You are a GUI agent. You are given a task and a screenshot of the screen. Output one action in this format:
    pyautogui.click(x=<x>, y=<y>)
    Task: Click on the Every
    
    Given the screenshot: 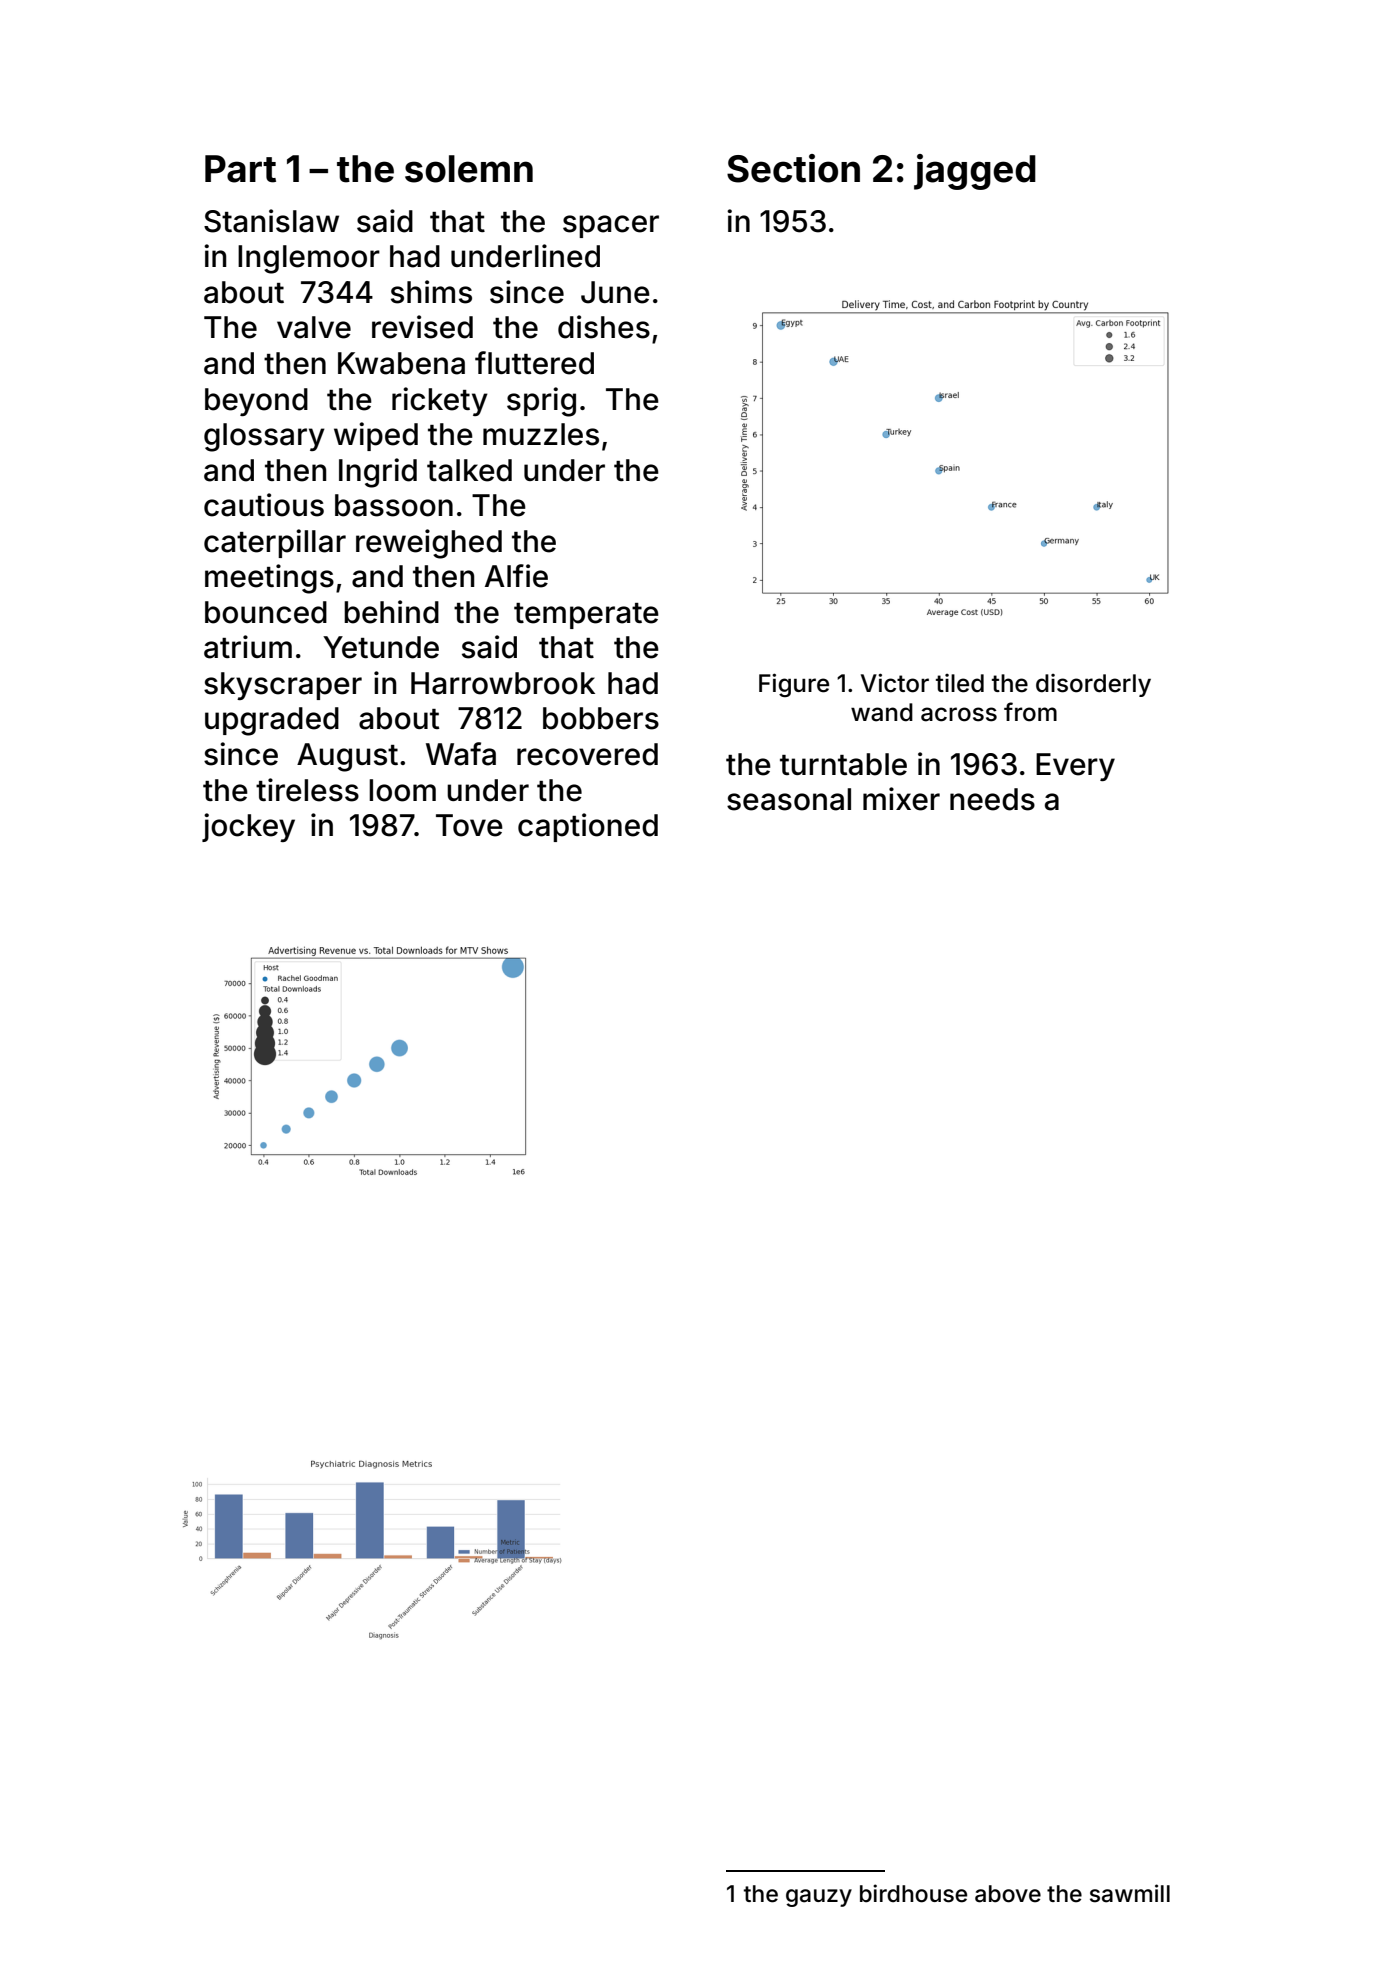 What is the action you would take?
    pyautogui.click(x=1075, y=767)
